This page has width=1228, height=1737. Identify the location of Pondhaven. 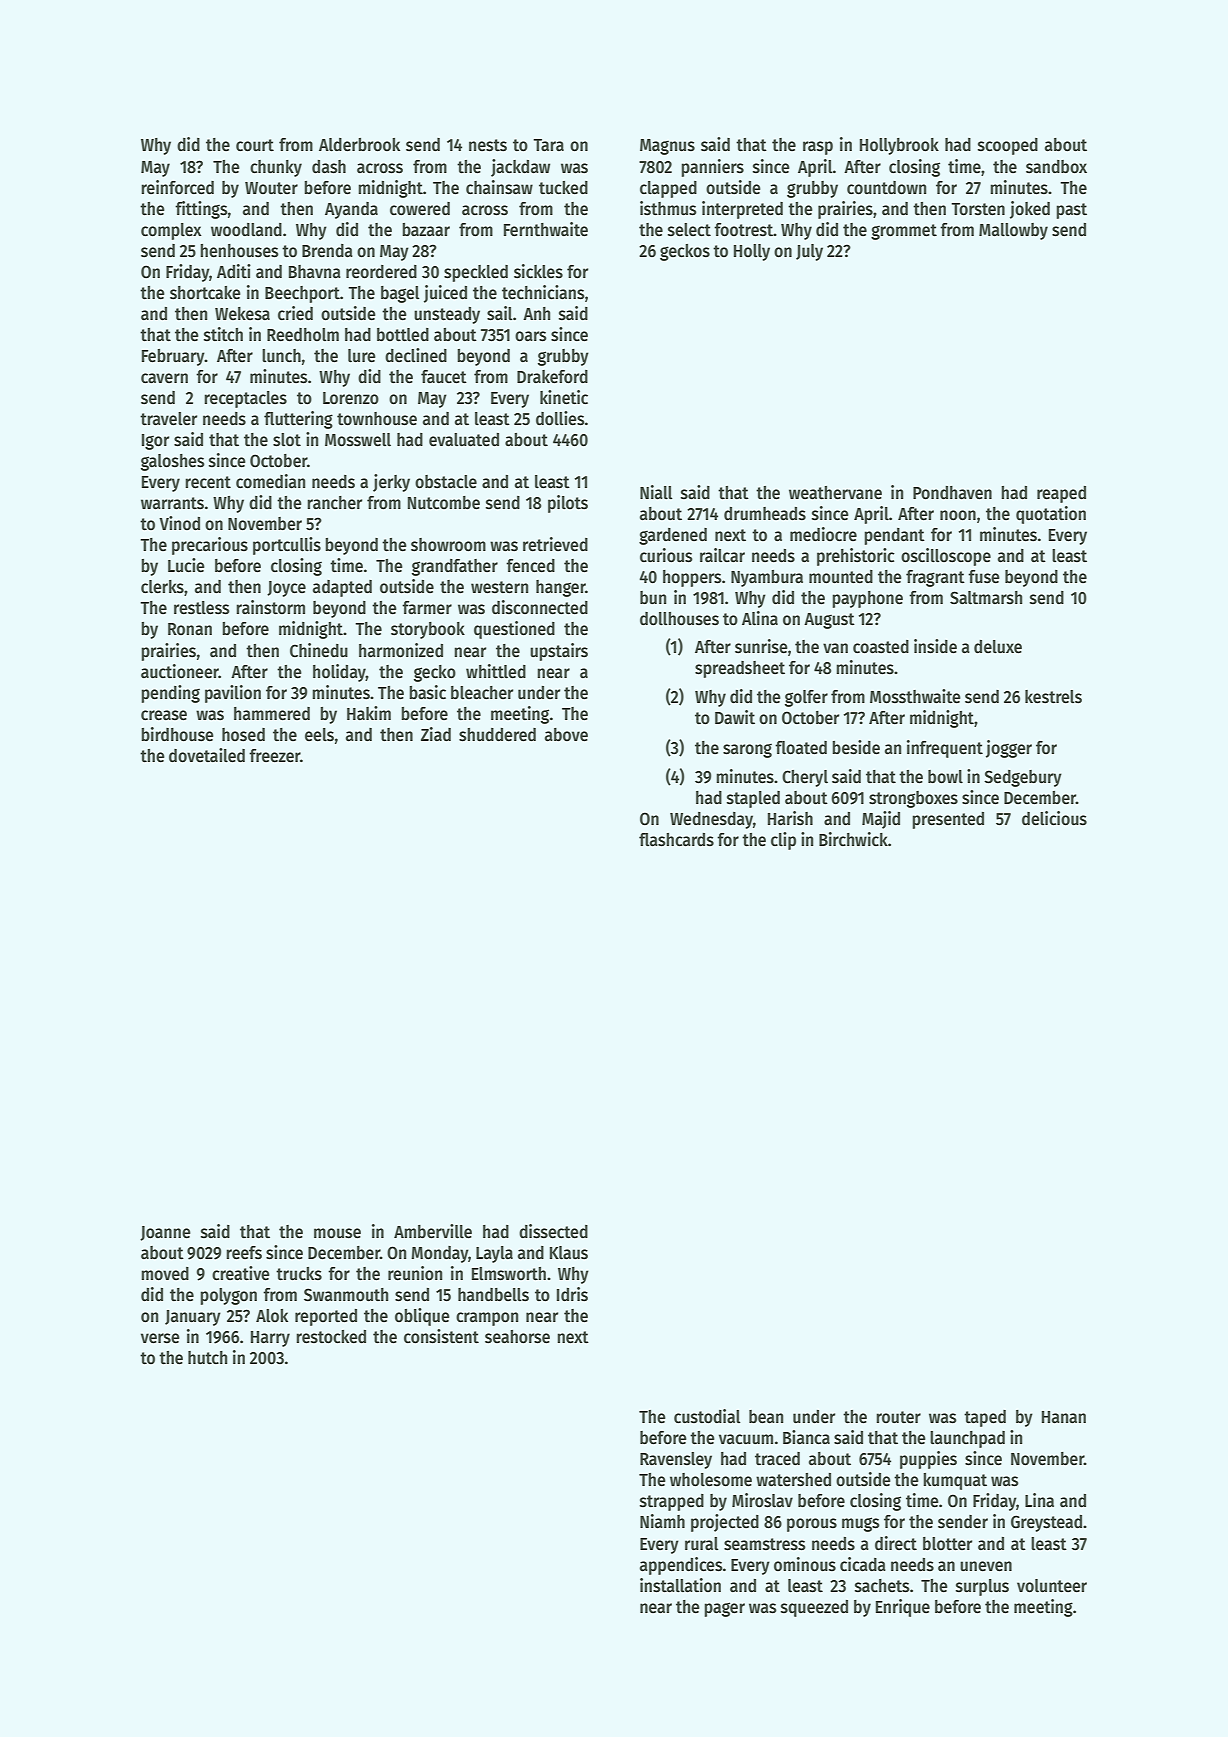
(952, 493).
